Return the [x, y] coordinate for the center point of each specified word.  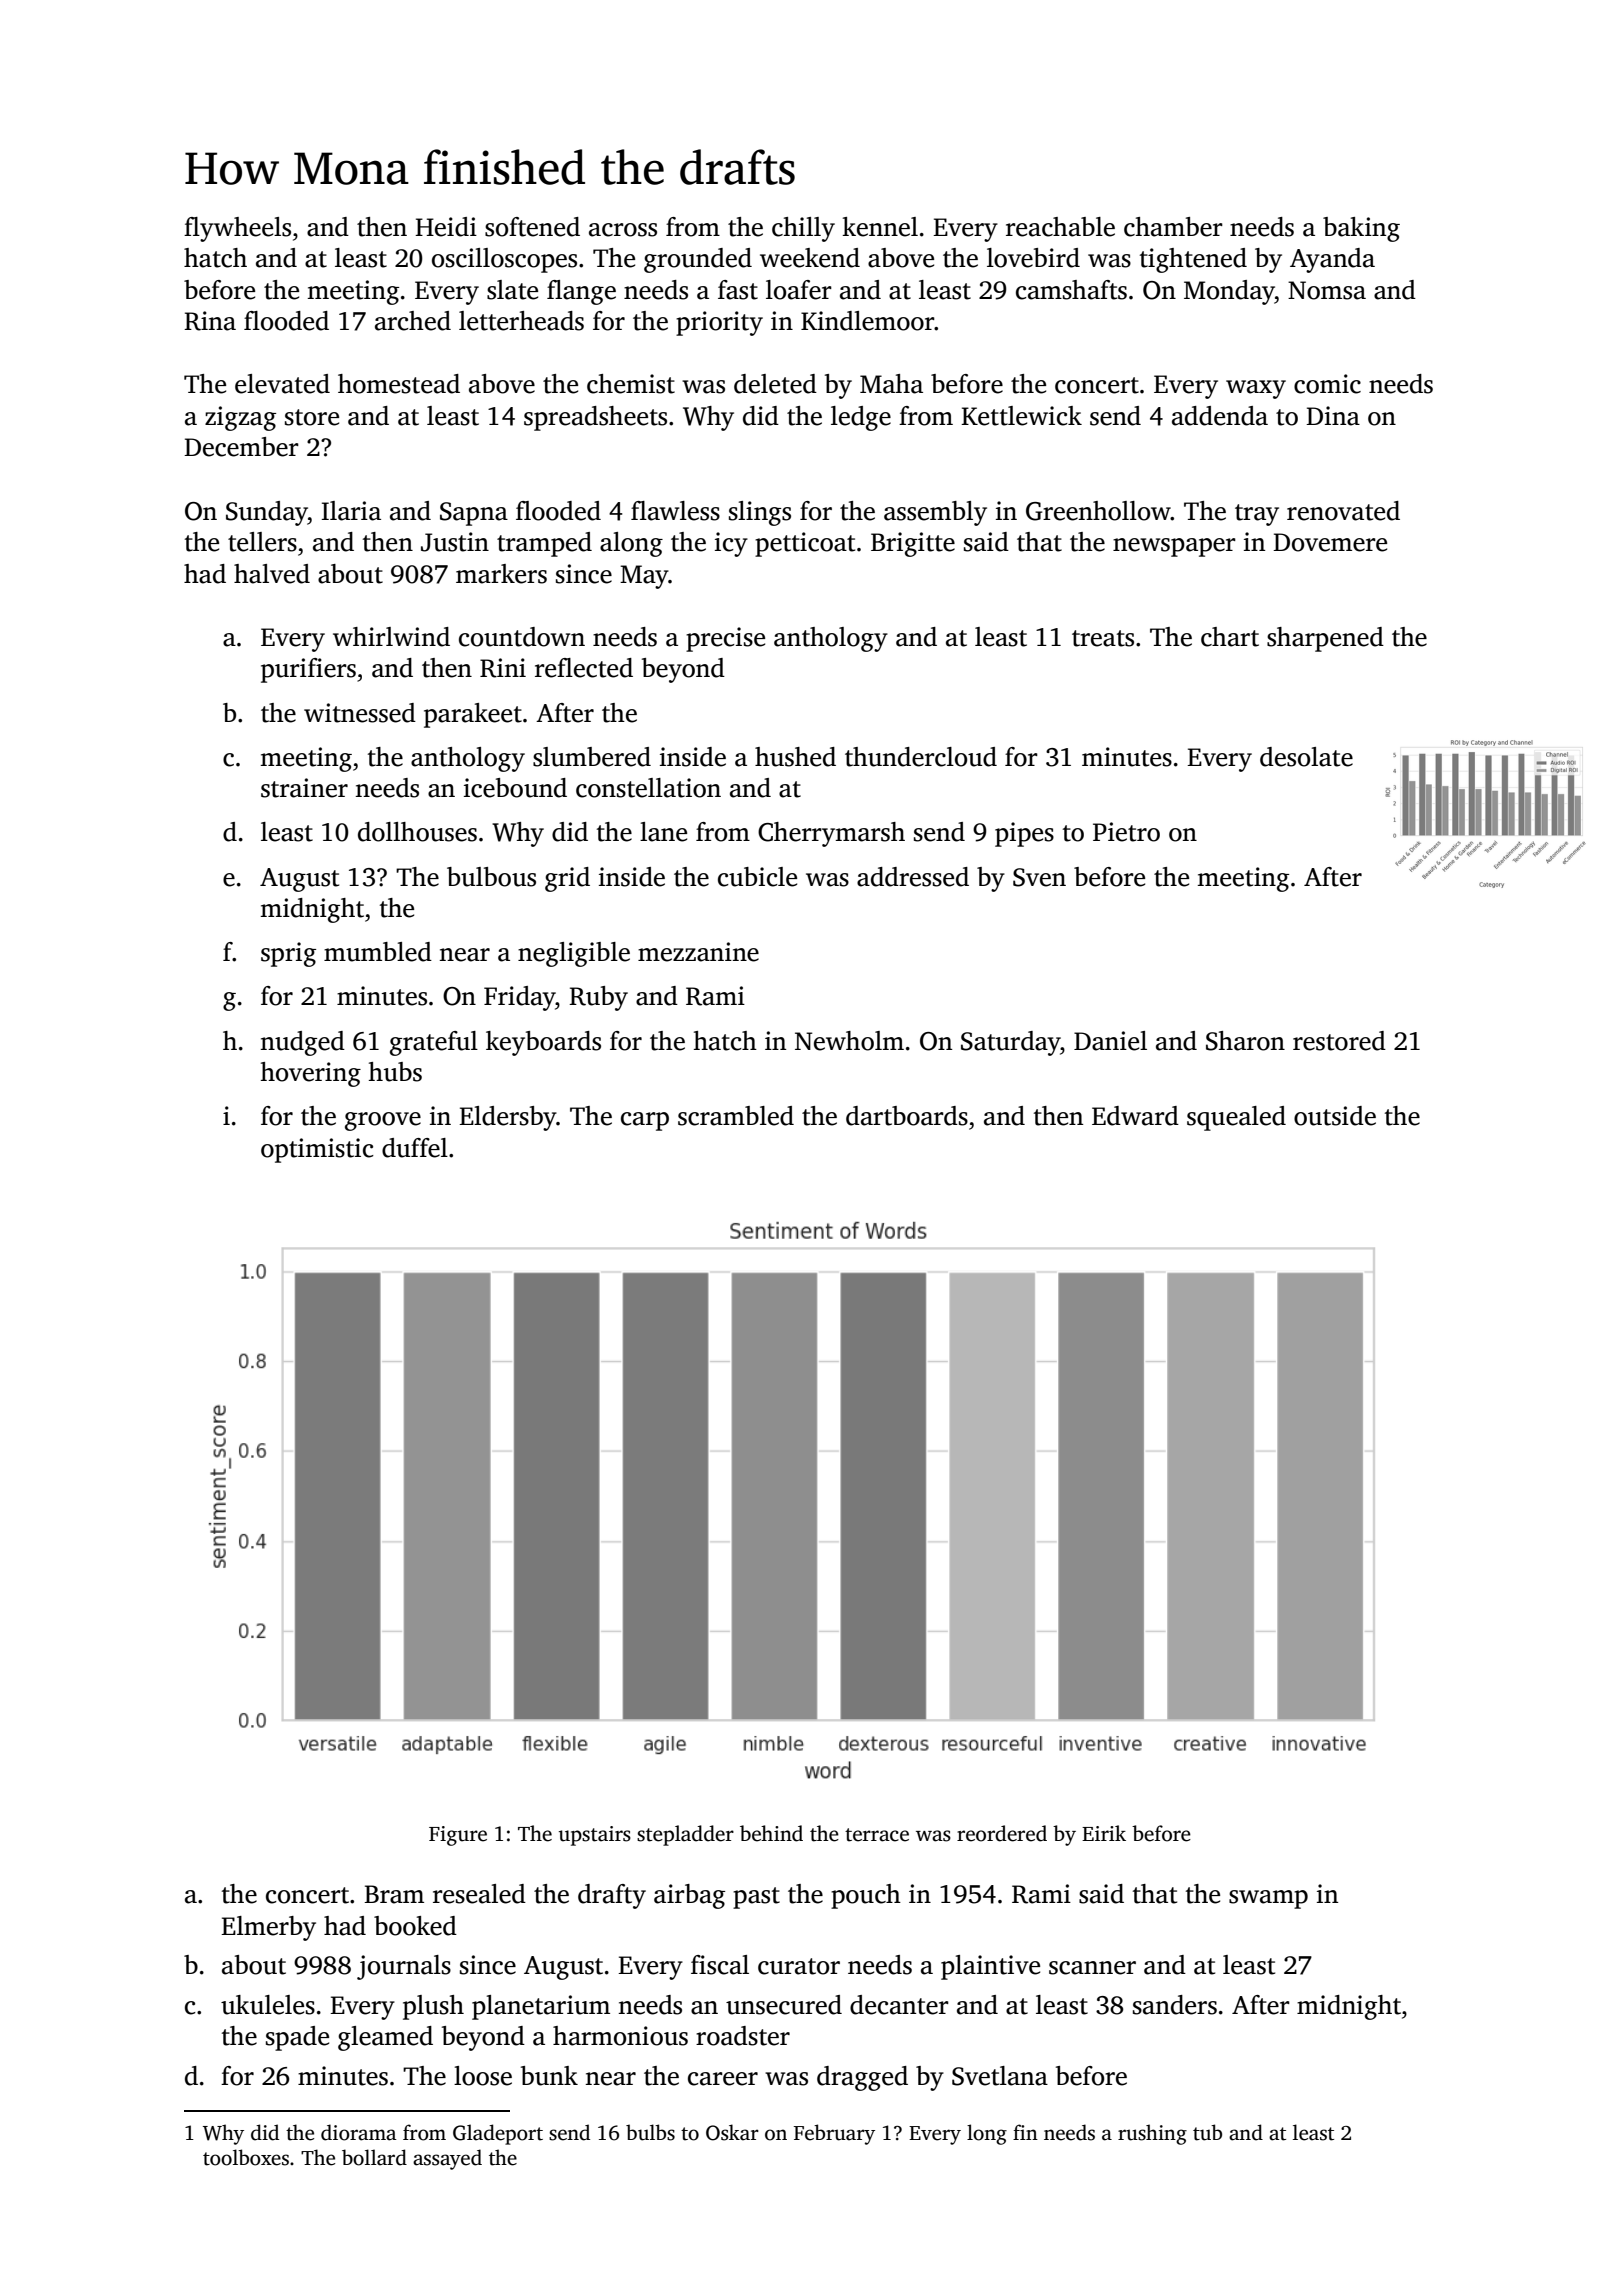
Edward [1135, 1116]
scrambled [736, 1116]
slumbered [592, 757]
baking [1361, 229]
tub [1207, 2132]
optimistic [317, 1150]
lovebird [1033, 258]
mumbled [378, 952]
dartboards [907, 1116]
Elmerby [268, 1928]
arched [413, 321]
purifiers [308, 670]
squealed [1236, 1118]
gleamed [385, 2038]
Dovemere [1330, 542]
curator [799, 1966]
